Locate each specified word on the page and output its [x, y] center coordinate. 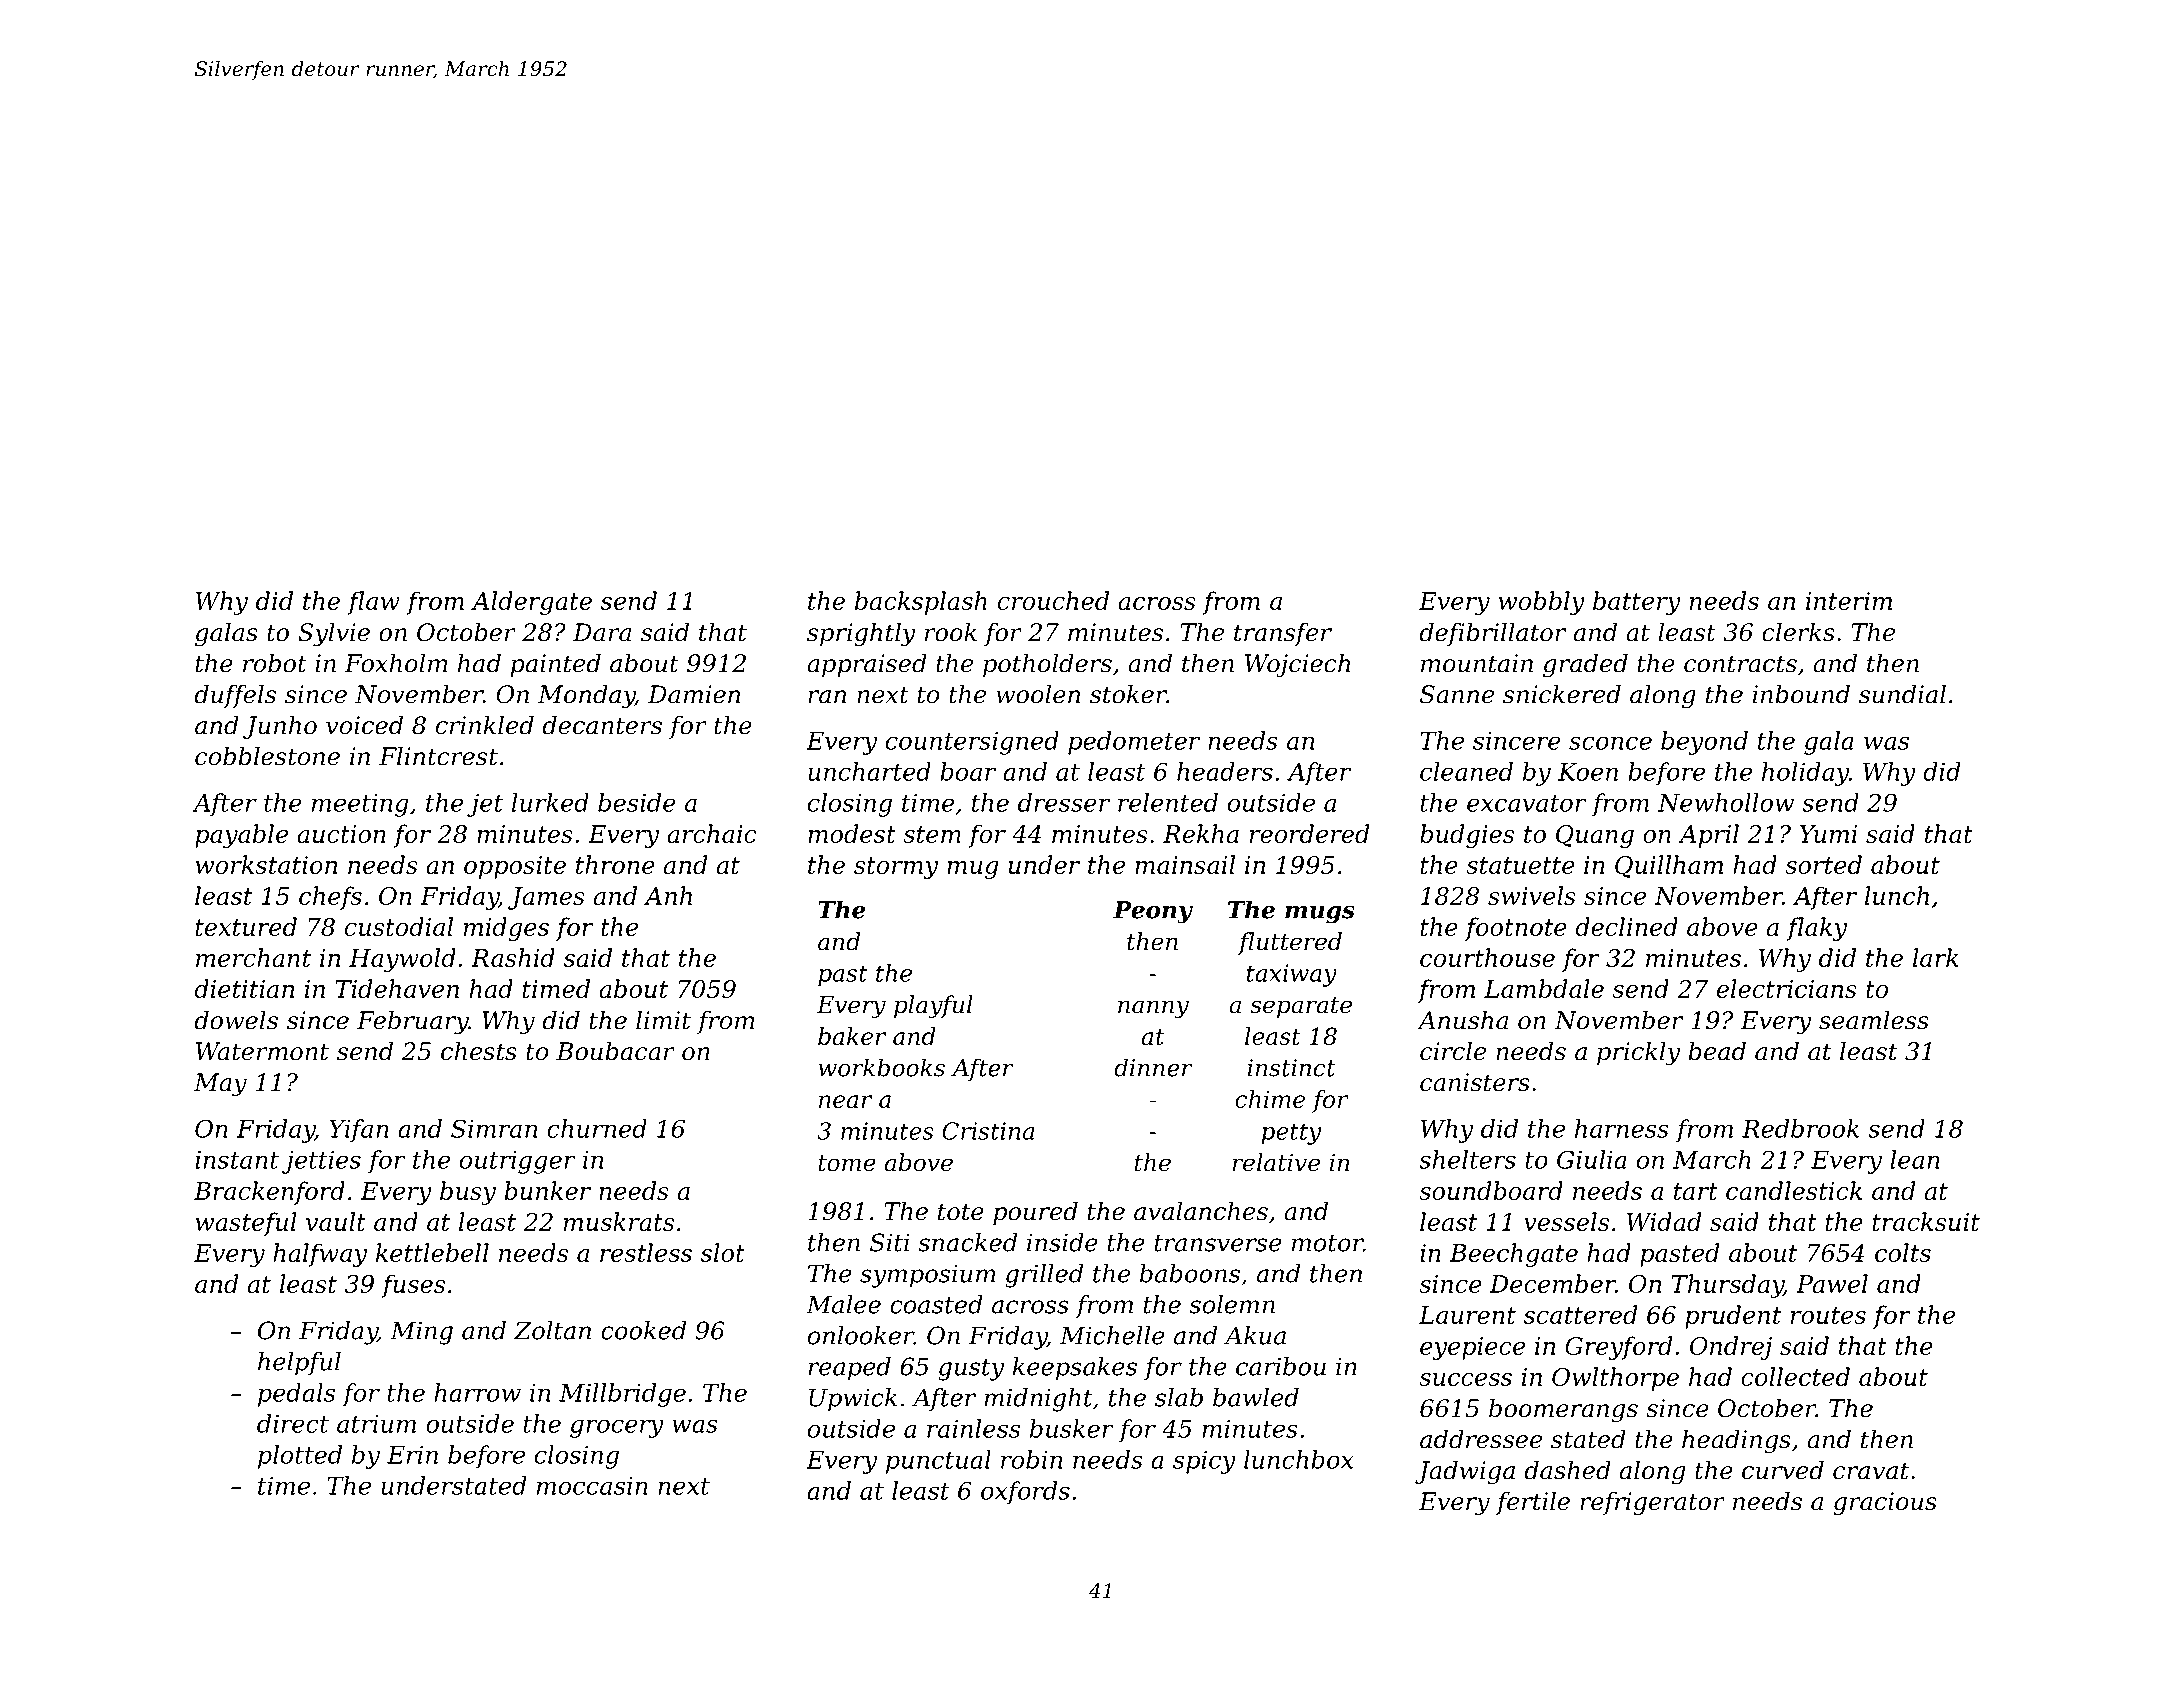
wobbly [1542, 603]
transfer [1283, 634]
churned [597, 1128]
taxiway [1292, 975]
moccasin [592, 1486]
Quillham [1669, 866]
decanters [602, 725]
